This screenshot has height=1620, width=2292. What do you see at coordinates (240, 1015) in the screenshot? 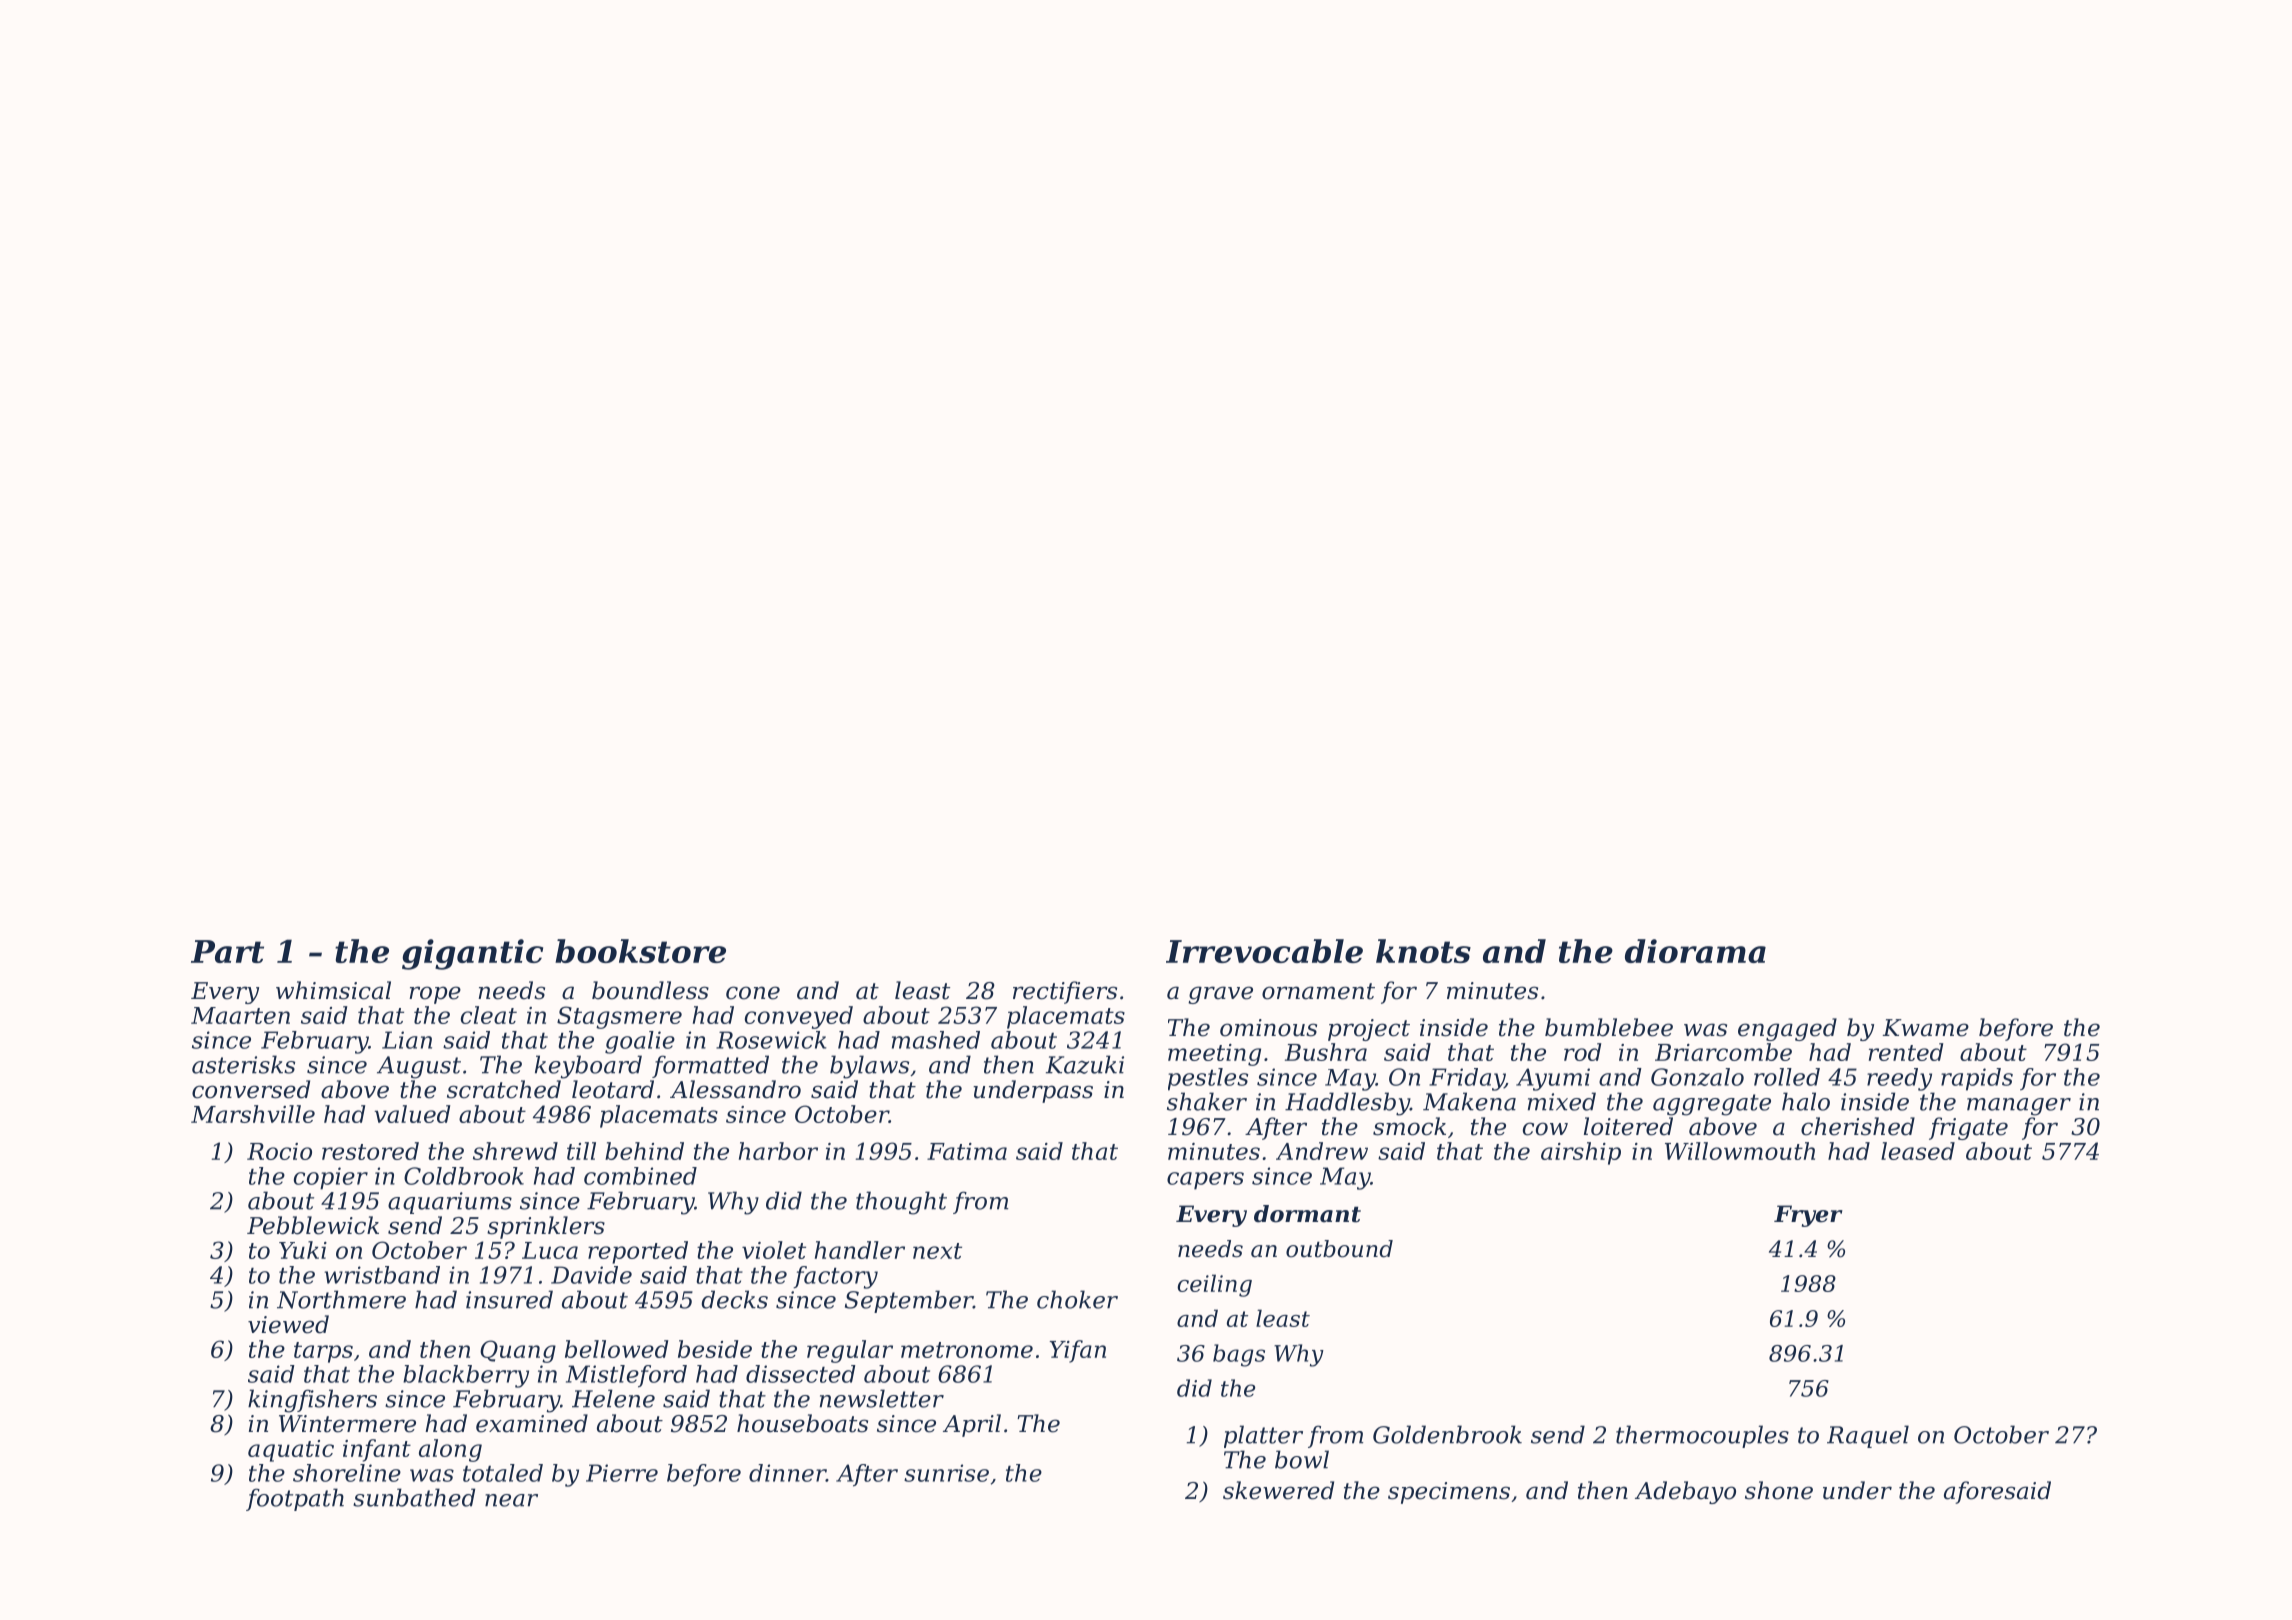
I see `Maarten` at bounding box center [240, 1015].
